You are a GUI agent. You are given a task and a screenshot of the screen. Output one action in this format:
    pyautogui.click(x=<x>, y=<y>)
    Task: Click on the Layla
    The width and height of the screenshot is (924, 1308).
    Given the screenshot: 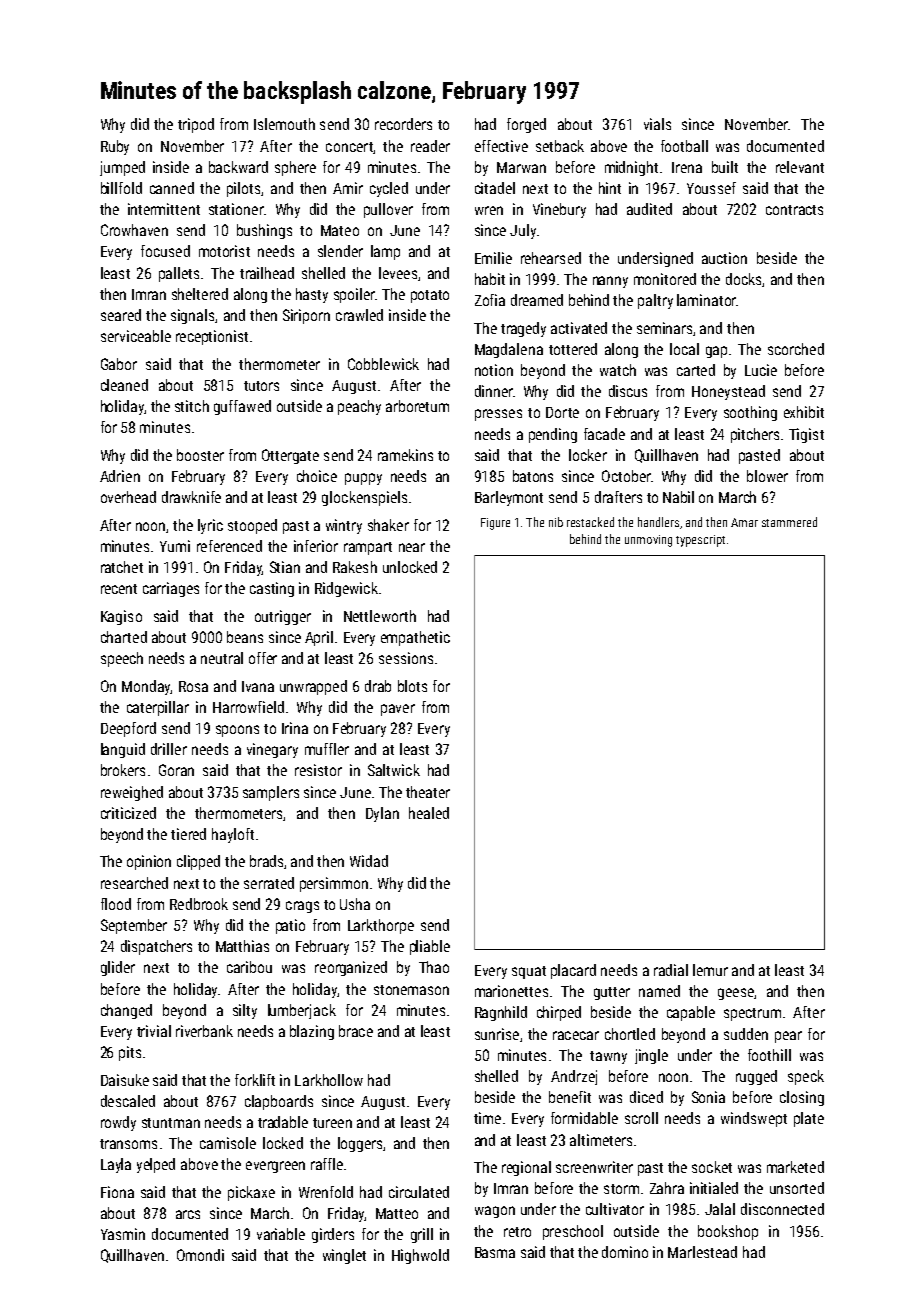 What is the action you would take?
    pyautogui.click(x=116, y=1165)
